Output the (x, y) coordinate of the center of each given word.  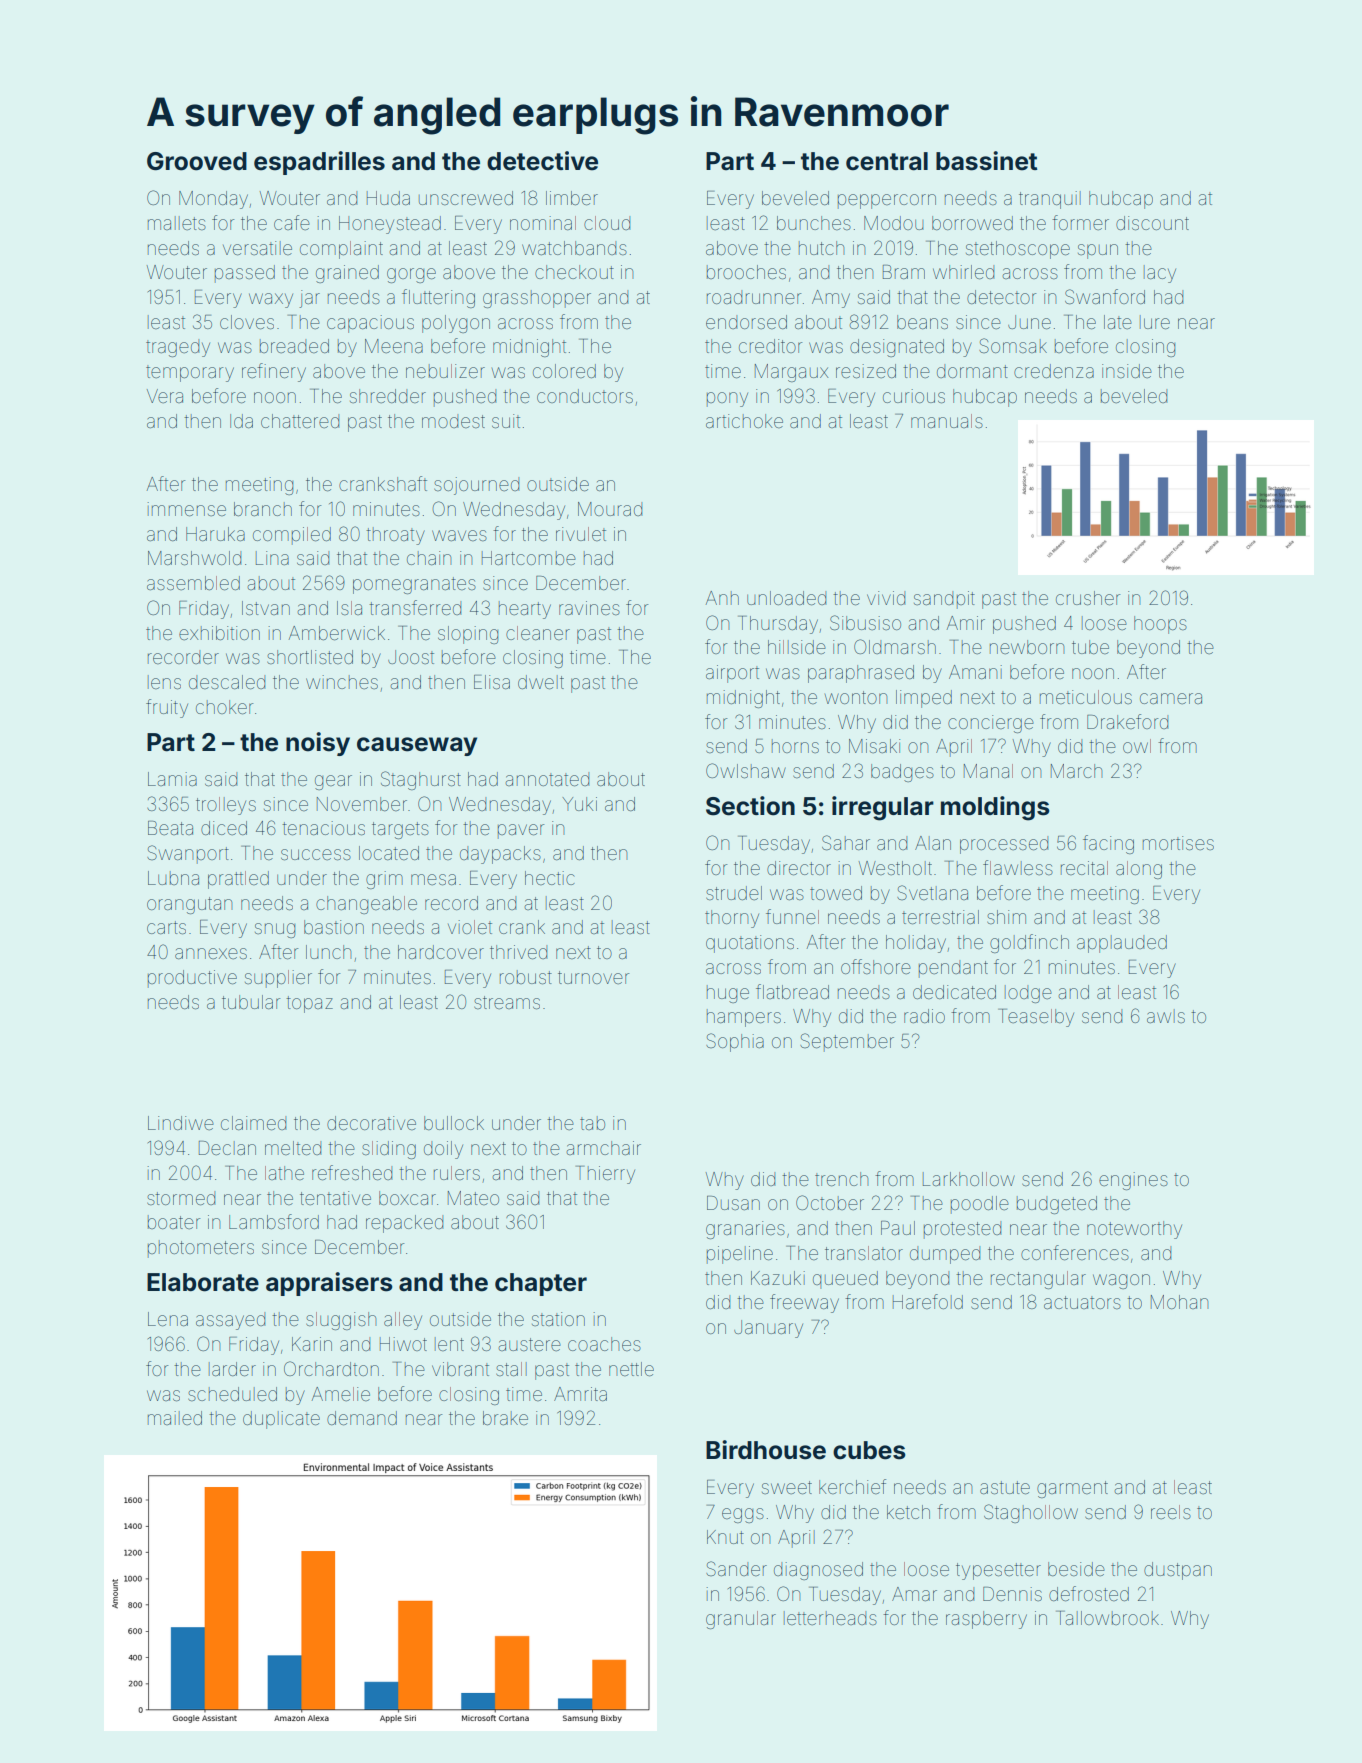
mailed (175, 1418)
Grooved (197, 161)
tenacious (323, 828)
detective (542, 161)
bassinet (987, 161)
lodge (1028, 994)
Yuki (579, 804)
